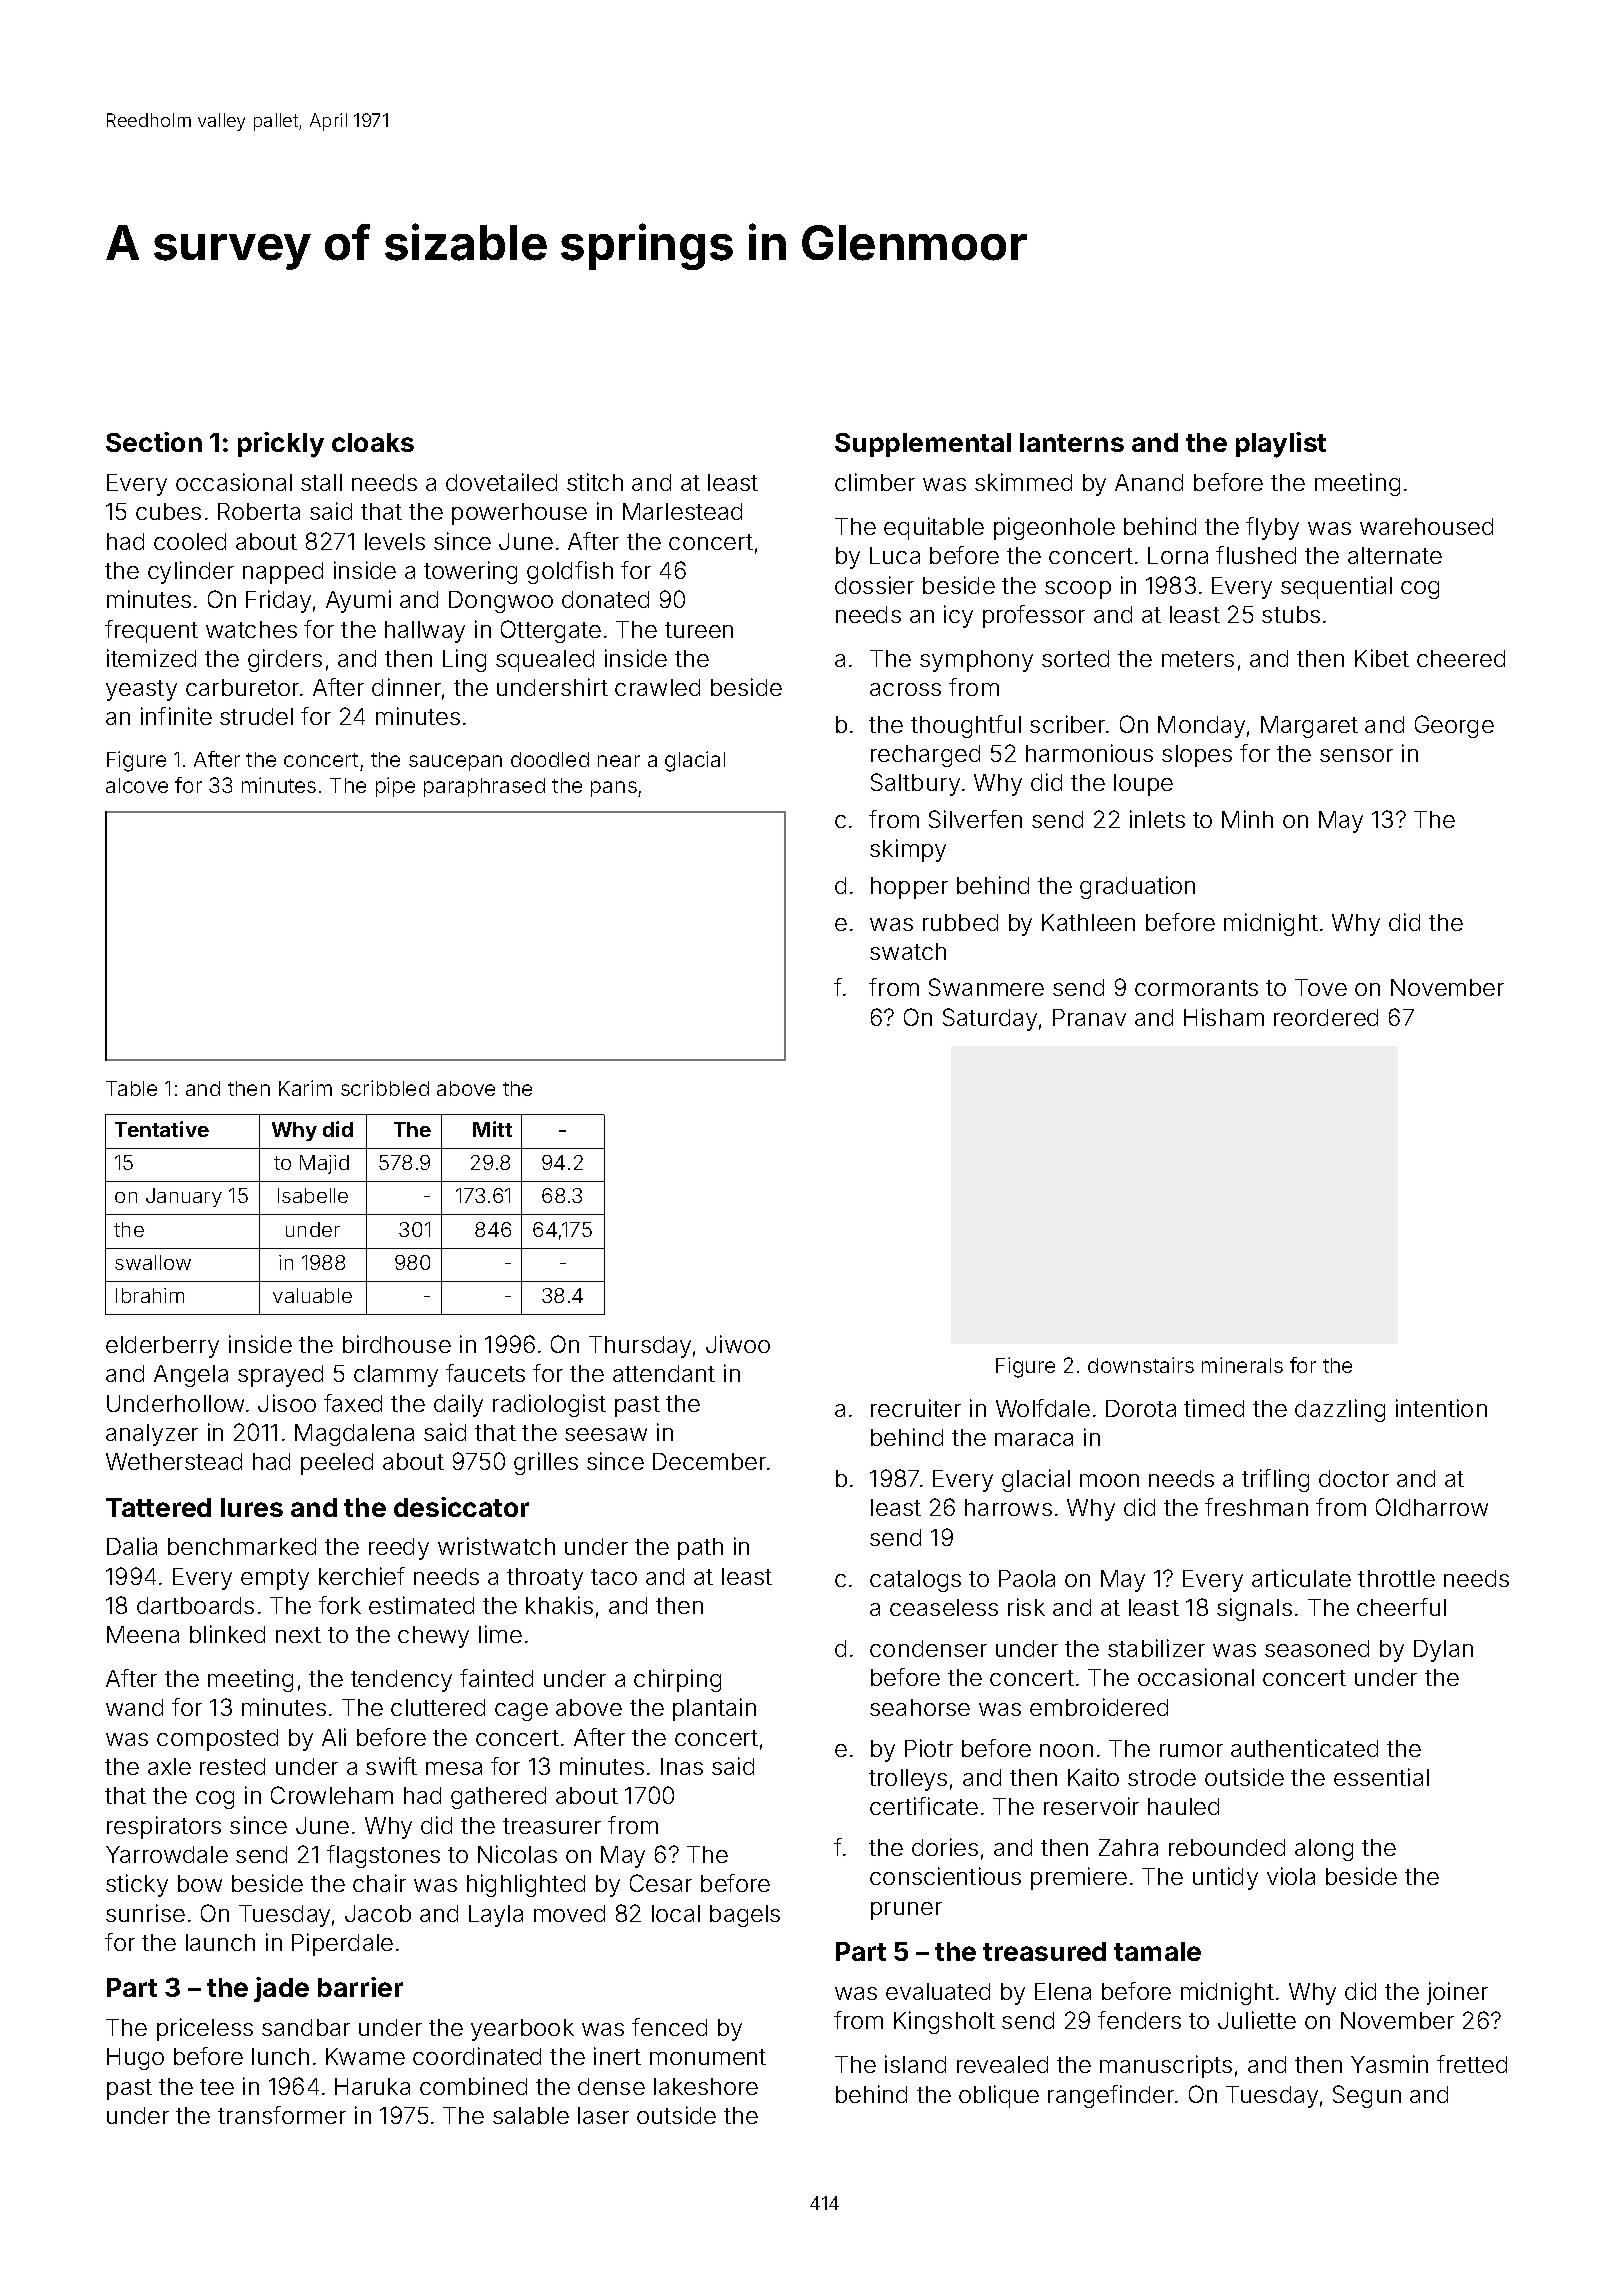 The image size is (1620, 2292). I want to click on downstairs, so click(1141, 1365).
